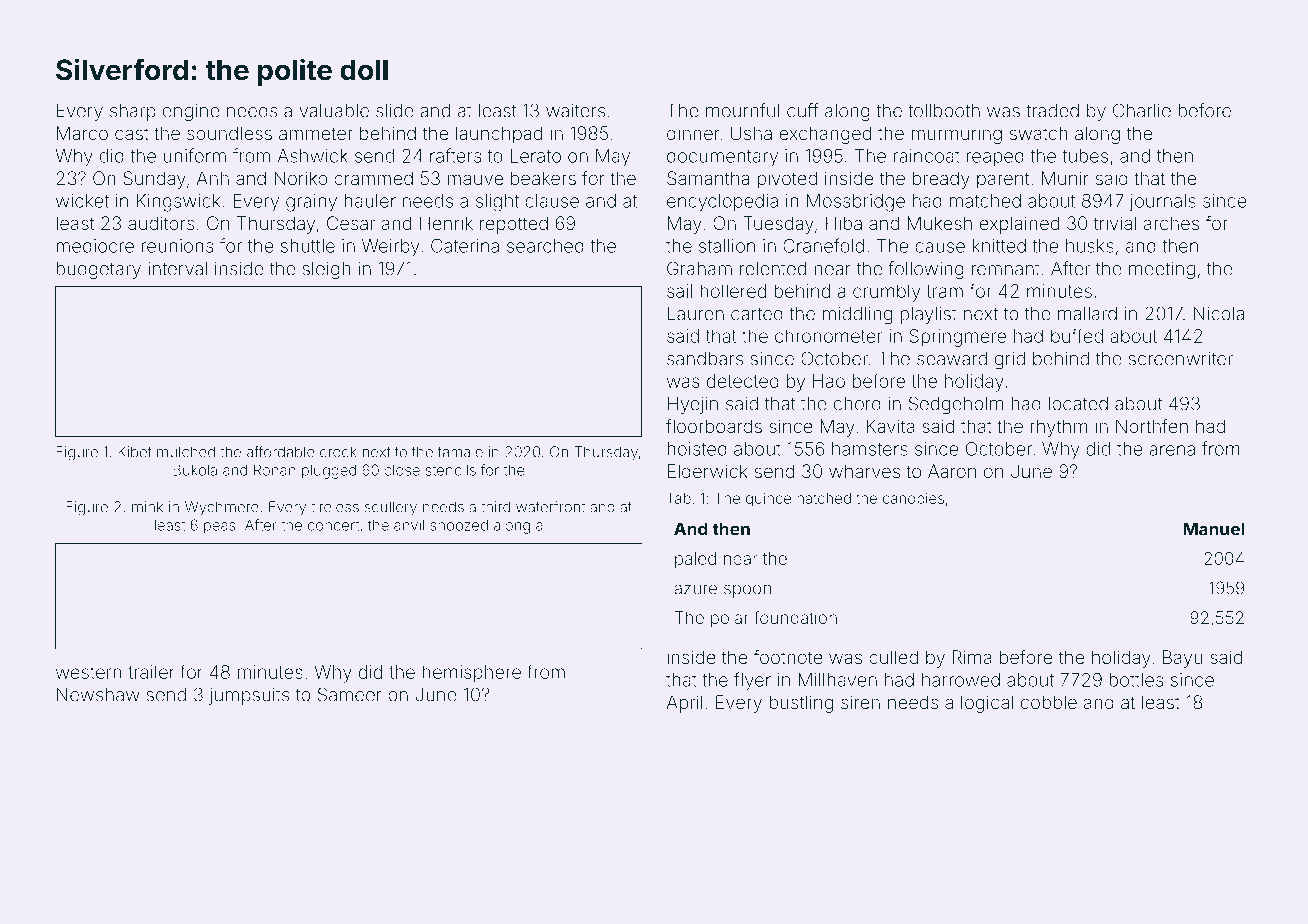  What do you see at coordinates (714, 426) in the page?
I see `floorboards` at bounding box center [714, 426].
